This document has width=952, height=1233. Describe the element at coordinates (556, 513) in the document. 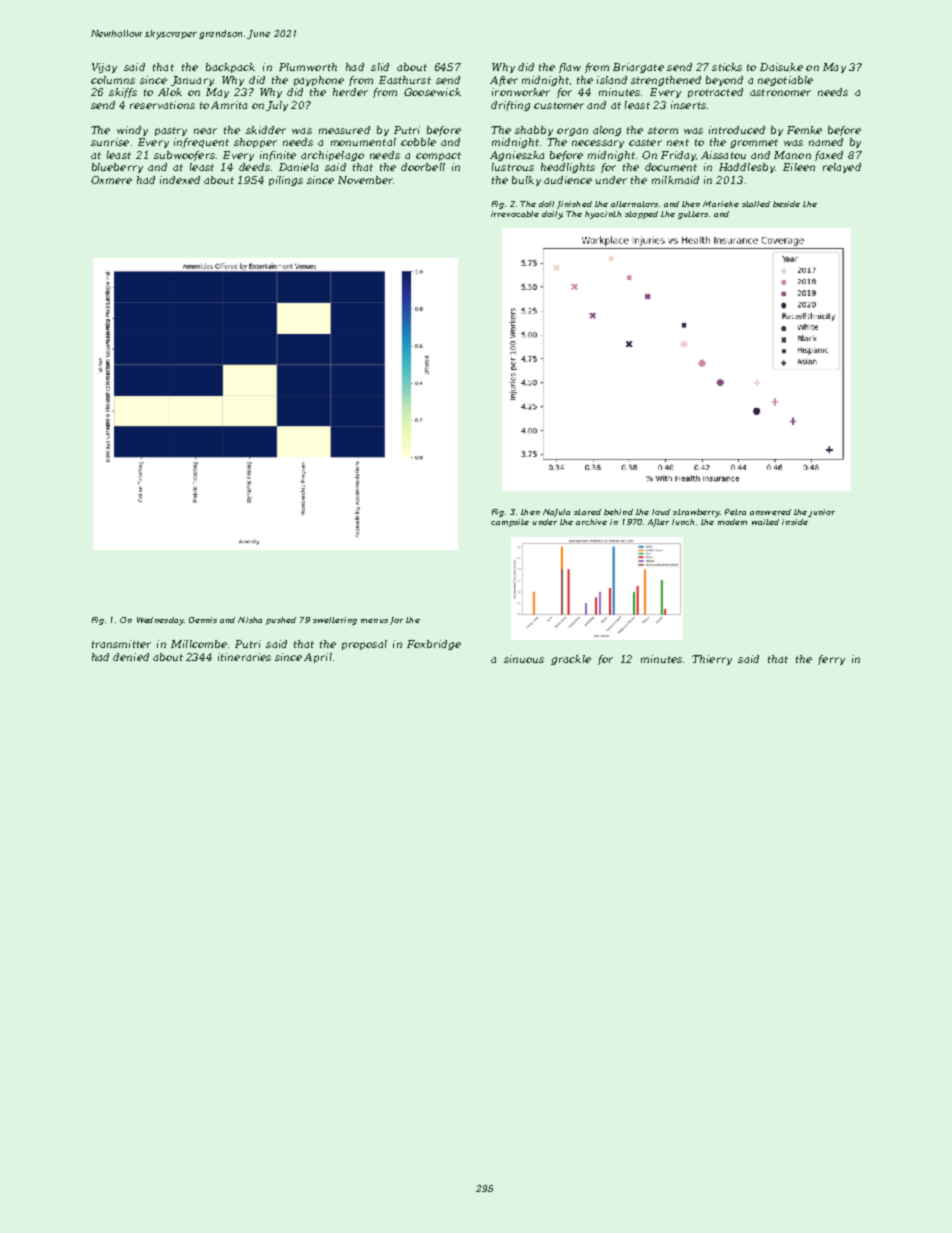

I see `Nafula` at that location.
